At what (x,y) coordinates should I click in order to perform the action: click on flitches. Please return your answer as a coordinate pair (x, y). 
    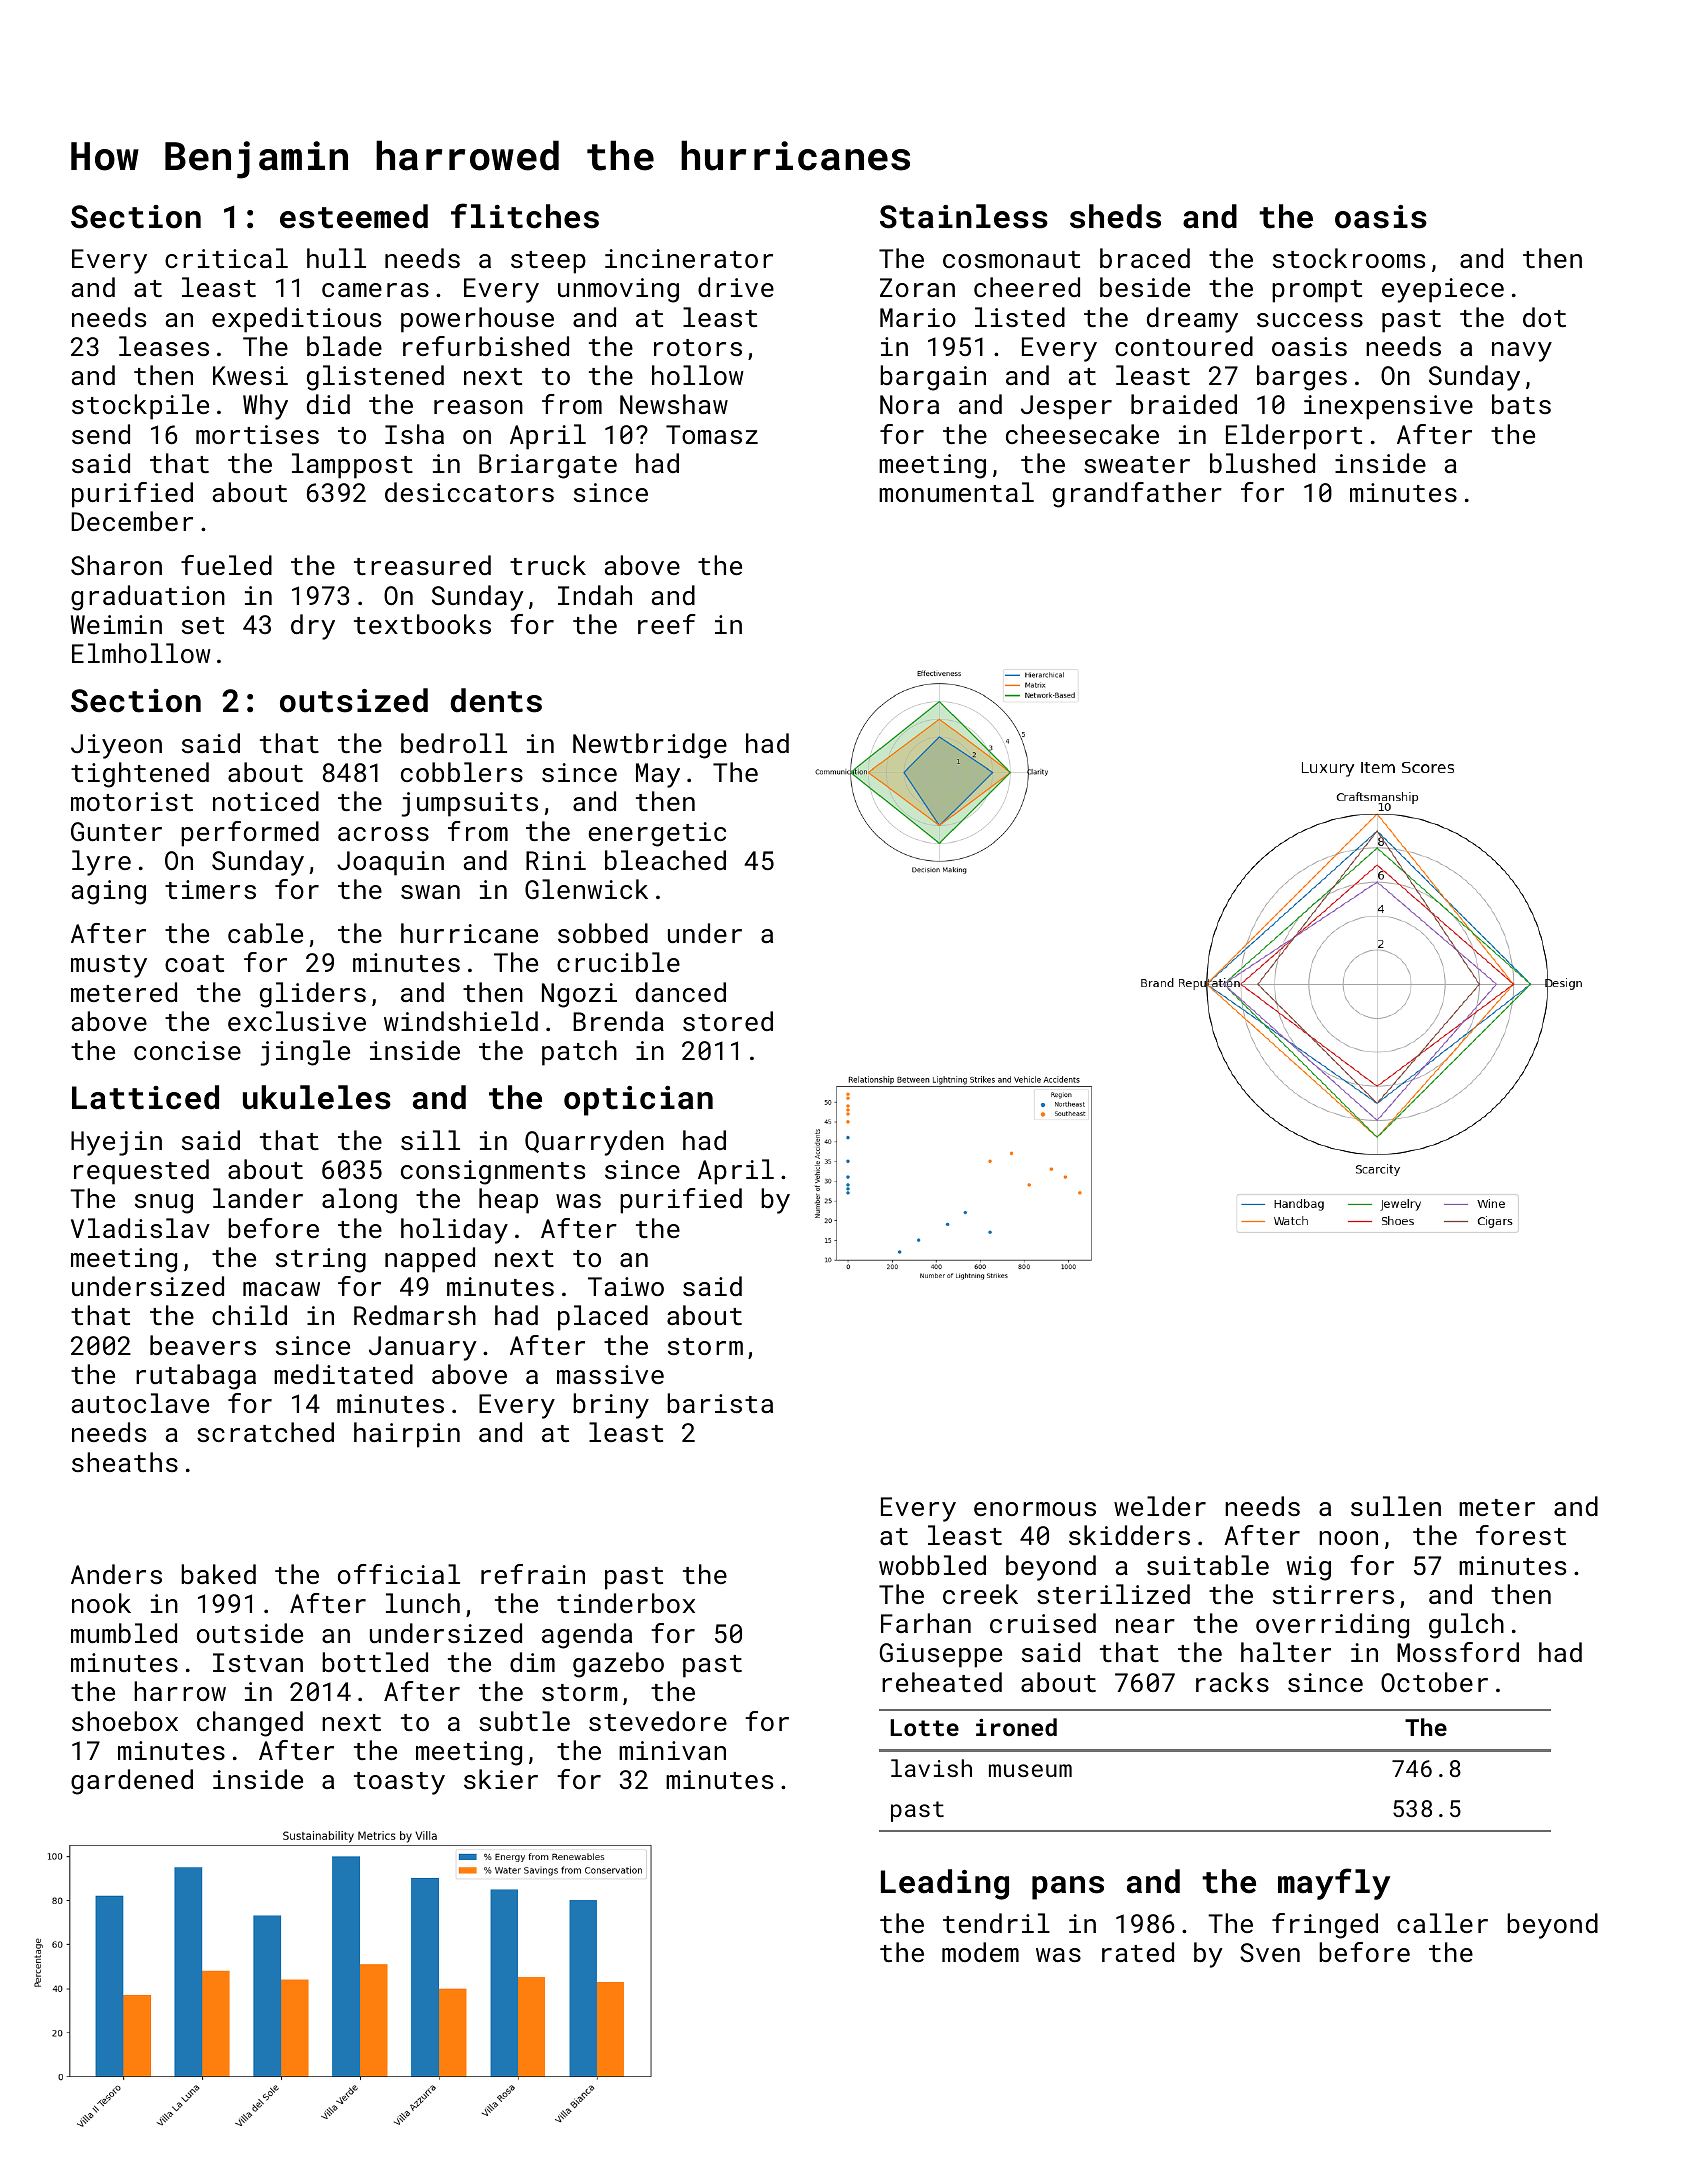
    Looking at the image, I should click on (525, 216).
